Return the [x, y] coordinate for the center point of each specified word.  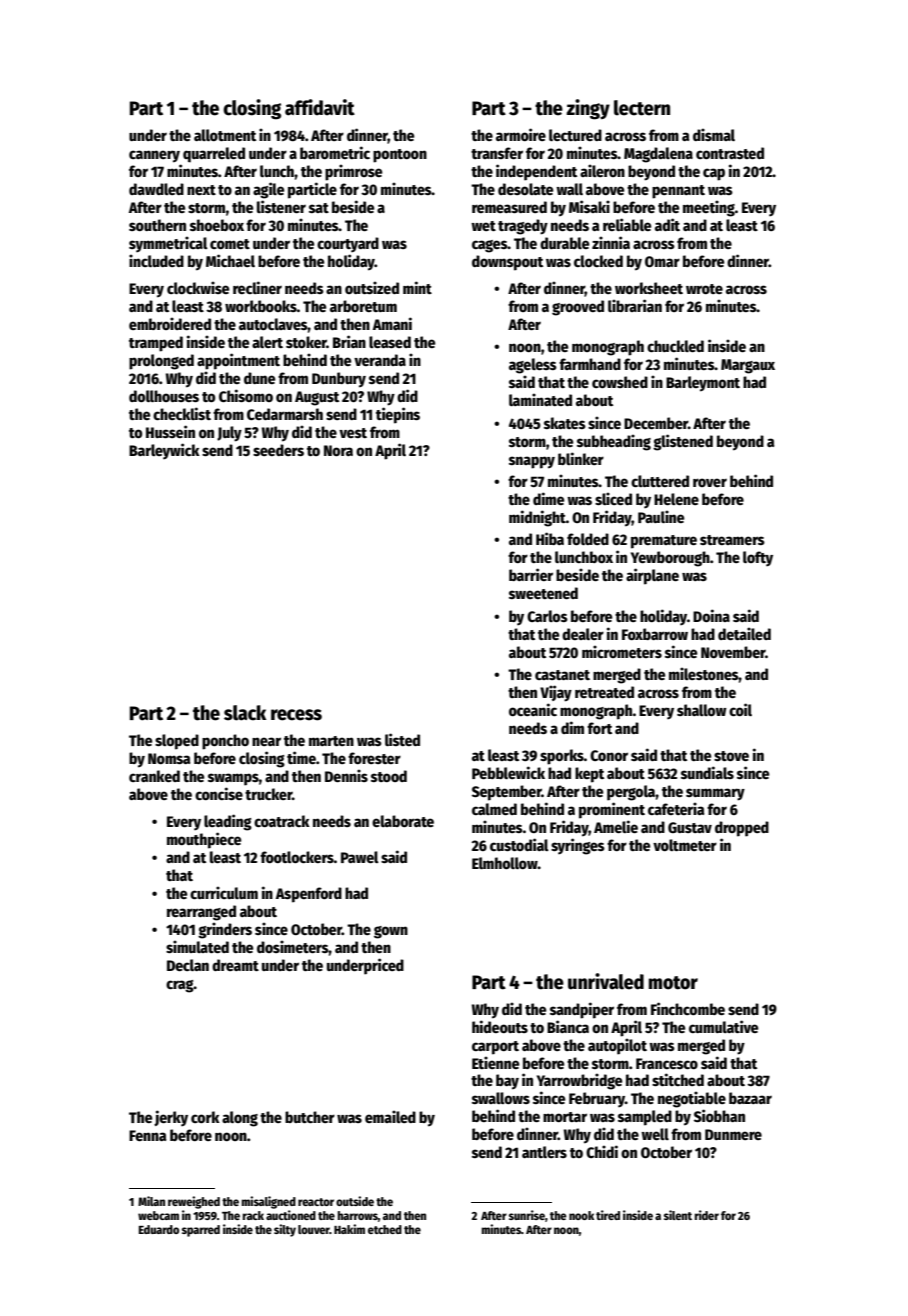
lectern [642, 108]
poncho [225, 742]
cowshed [620, 382]
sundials [707, 772]
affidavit [320, 107]
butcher [310, 1117]
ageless [533, 366]
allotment [225, 135]
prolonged [161, 362]
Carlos [547, 616]
